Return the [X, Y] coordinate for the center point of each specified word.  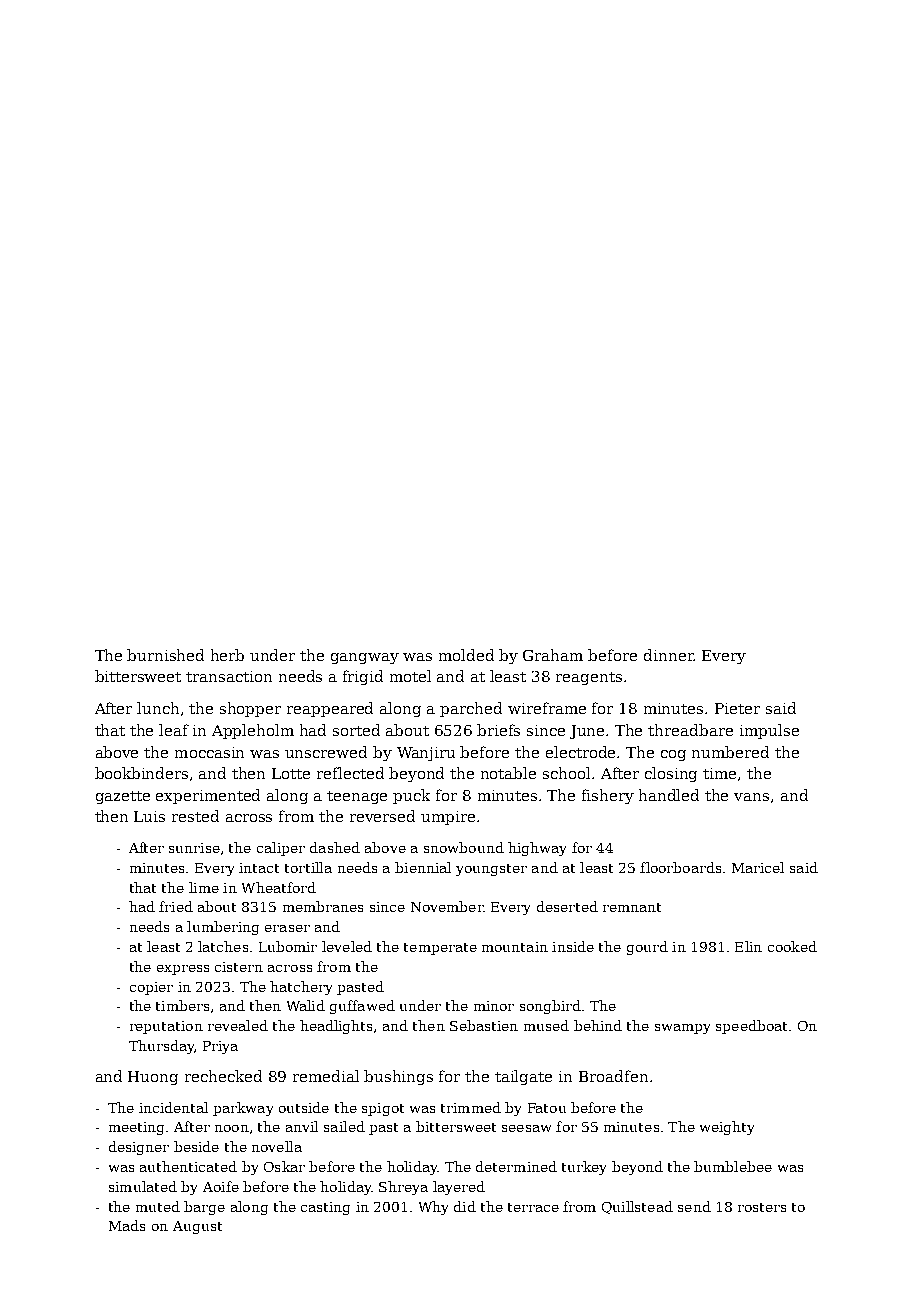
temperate [440, 949]
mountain [515, 947]
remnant [632, 907]
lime [204, 887]
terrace [533, 1207]
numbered [730, 752]
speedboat [751, 1027]
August [197, 1227]
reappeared [330, 709]
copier [151, 988]
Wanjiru [426, 754]
